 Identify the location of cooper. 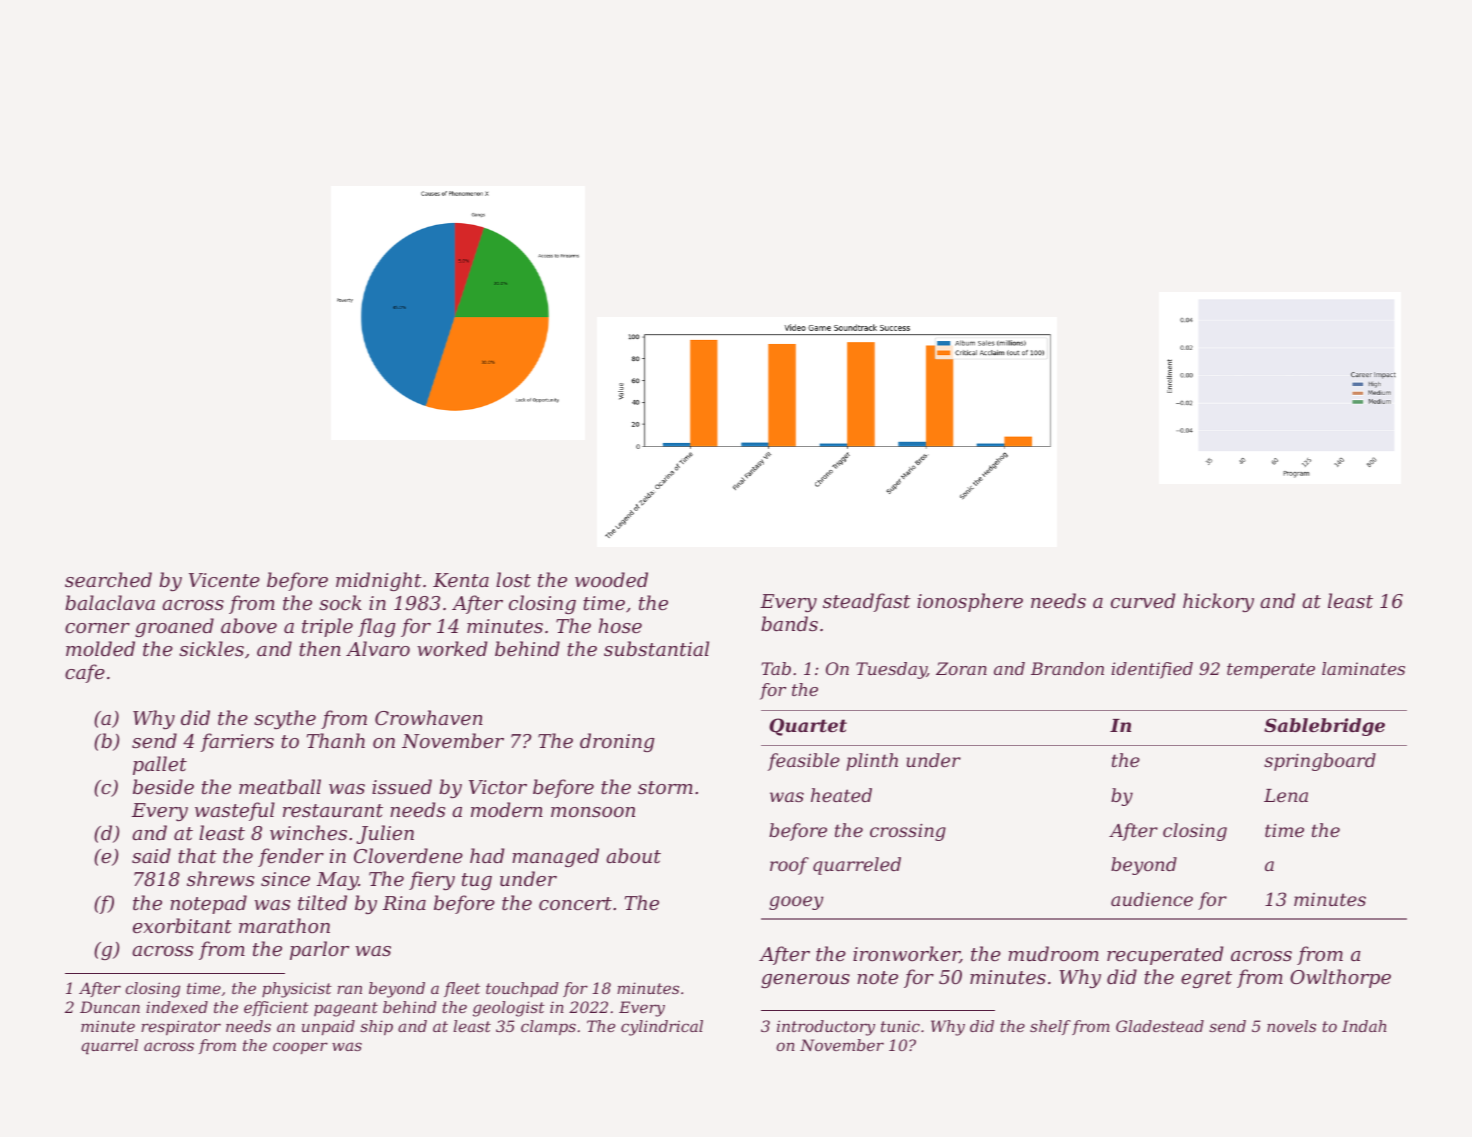
(300, 1048).
